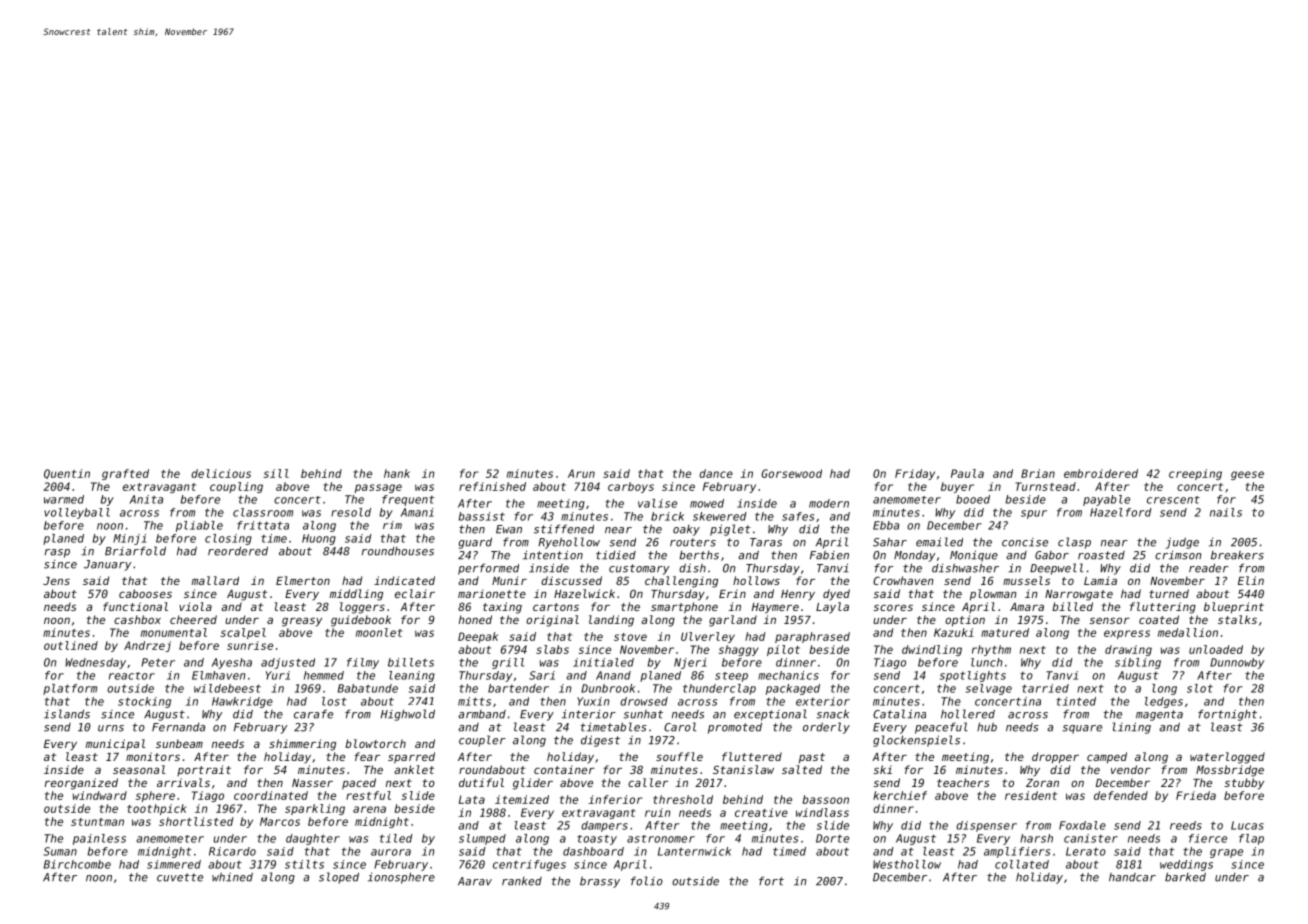  What do you see at coordinates (81, 784) in the screenshot?
I see `reorganized` at bounding box center [81, 784].
